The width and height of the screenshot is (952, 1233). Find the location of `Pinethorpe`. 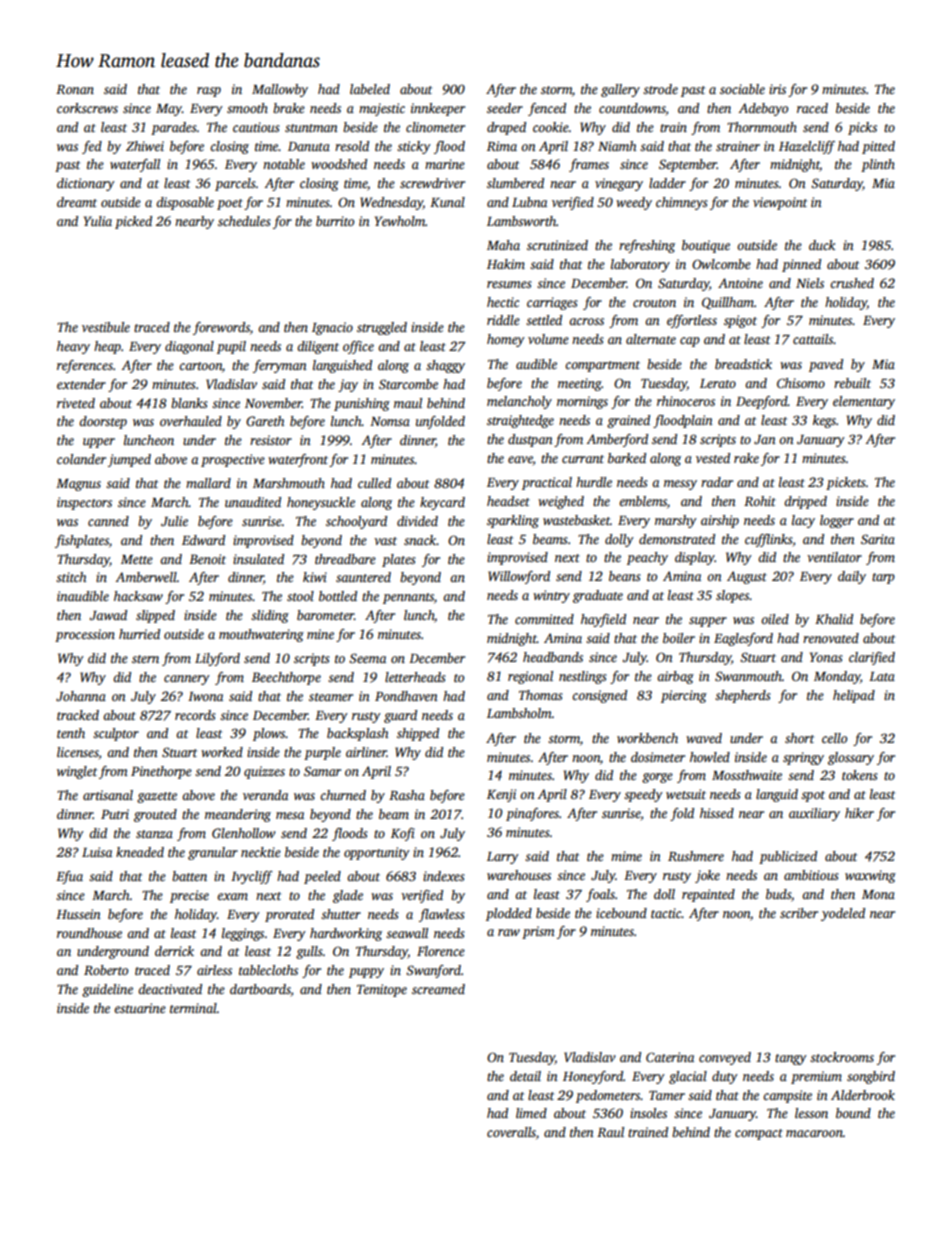

Pinethorpe is located at coordinates (161, 772).
